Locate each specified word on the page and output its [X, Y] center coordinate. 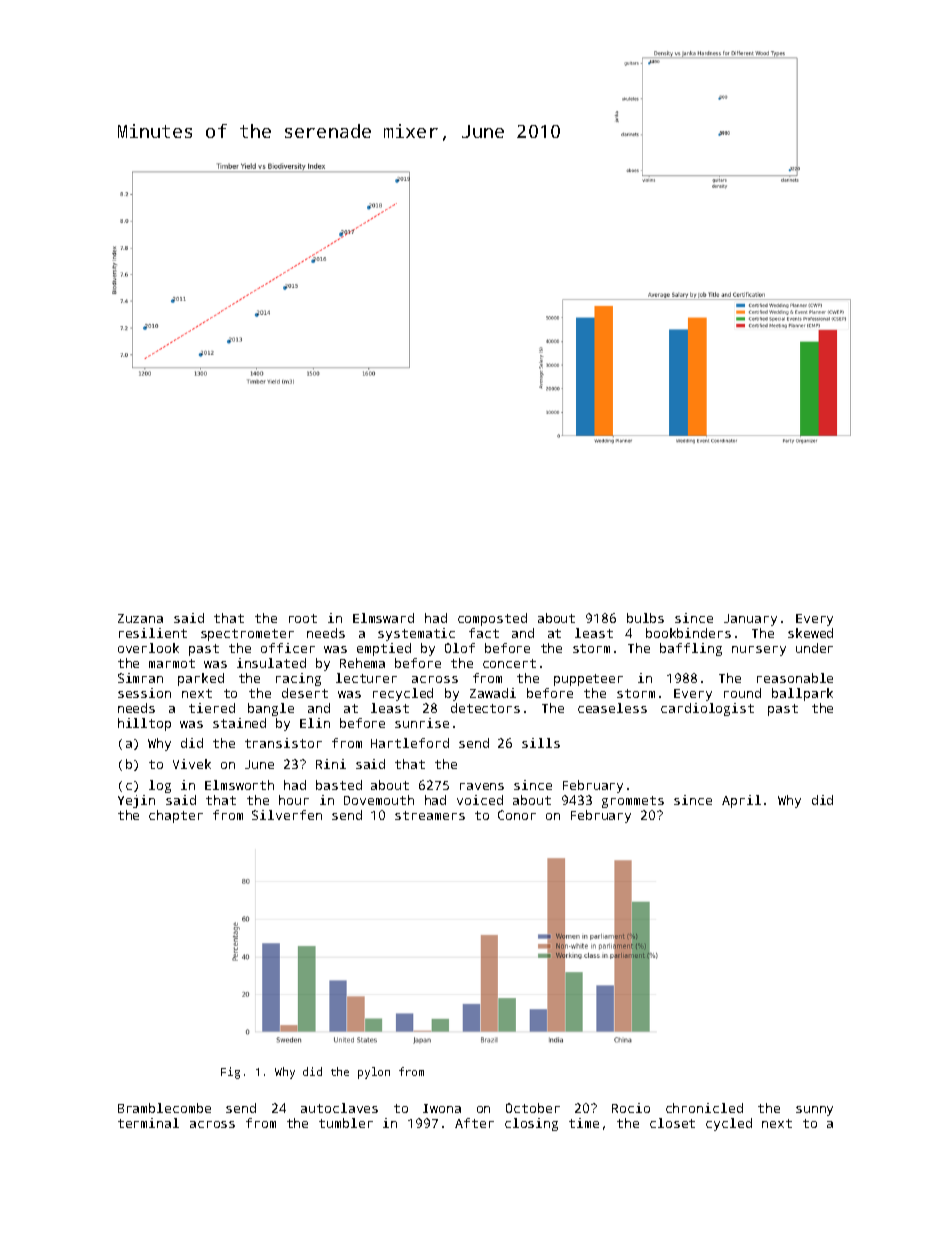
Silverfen [287, 815]
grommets [633, 802]
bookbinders [688, 633]
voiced [480, 800]
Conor [517, 815]
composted [492, 619]
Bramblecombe [164, 1108]
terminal [148, 1123]
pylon [374, 1073]
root [303, 618]
